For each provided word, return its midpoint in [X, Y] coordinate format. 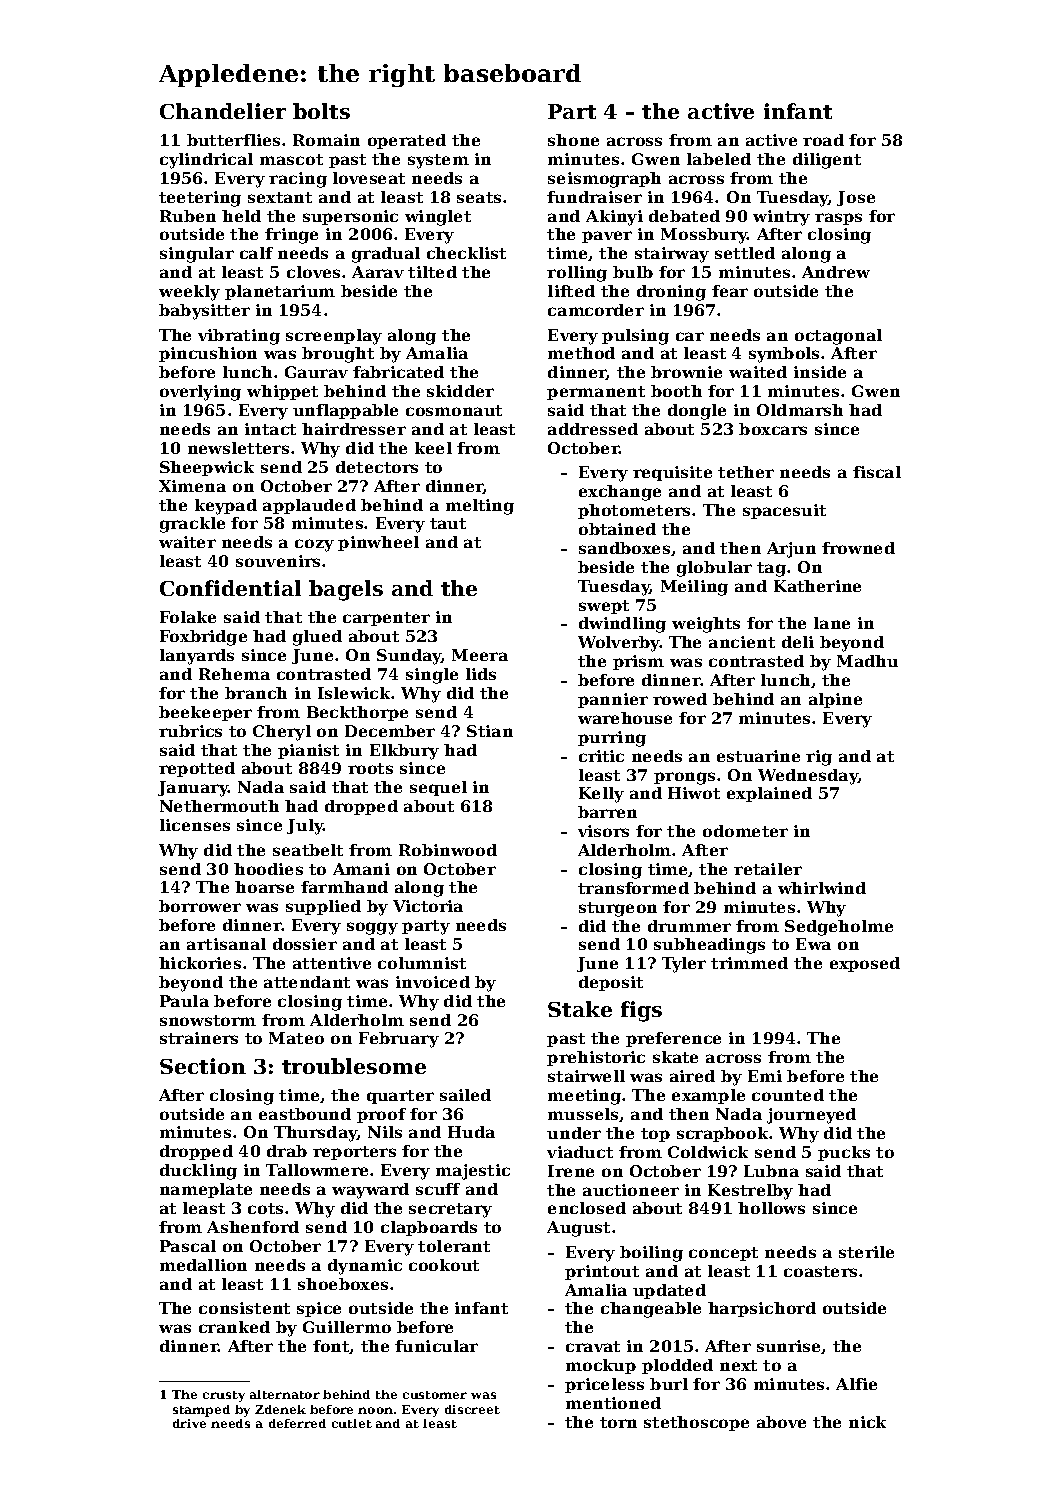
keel [433, 448]
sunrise [789, 1347]
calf [256, 253]
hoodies [268, 869]
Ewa [813, 944]
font [331, 1347]
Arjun [791, 550]
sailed [465, 1095]
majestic [473, 1172]
